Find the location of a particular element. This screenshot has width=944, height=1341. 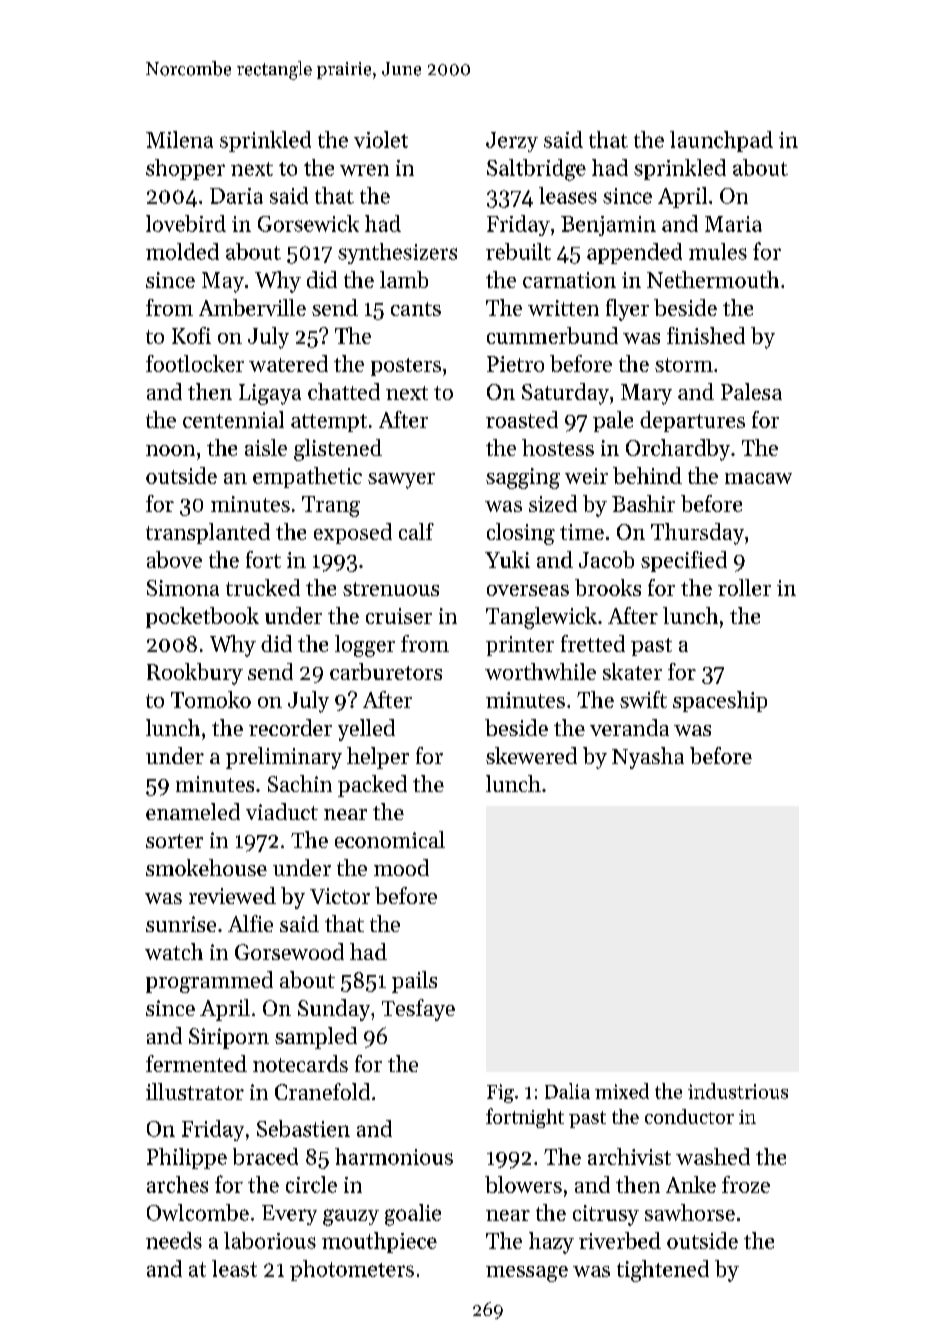

Siriporn is located at coordinates (229, 1038).
